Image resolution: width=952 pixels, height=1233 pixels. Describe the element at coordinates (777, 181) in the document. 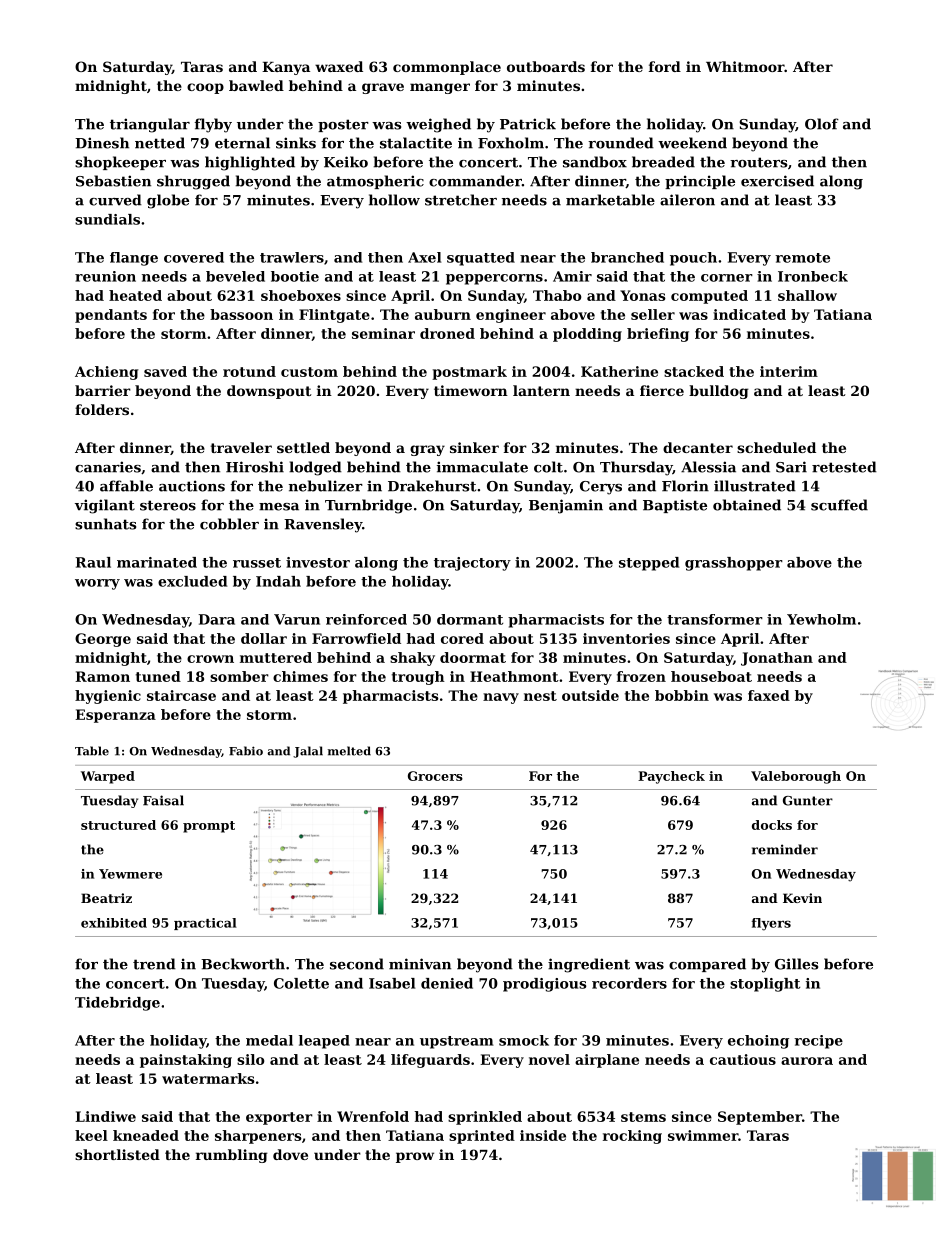

I see `exercised` at that location.
